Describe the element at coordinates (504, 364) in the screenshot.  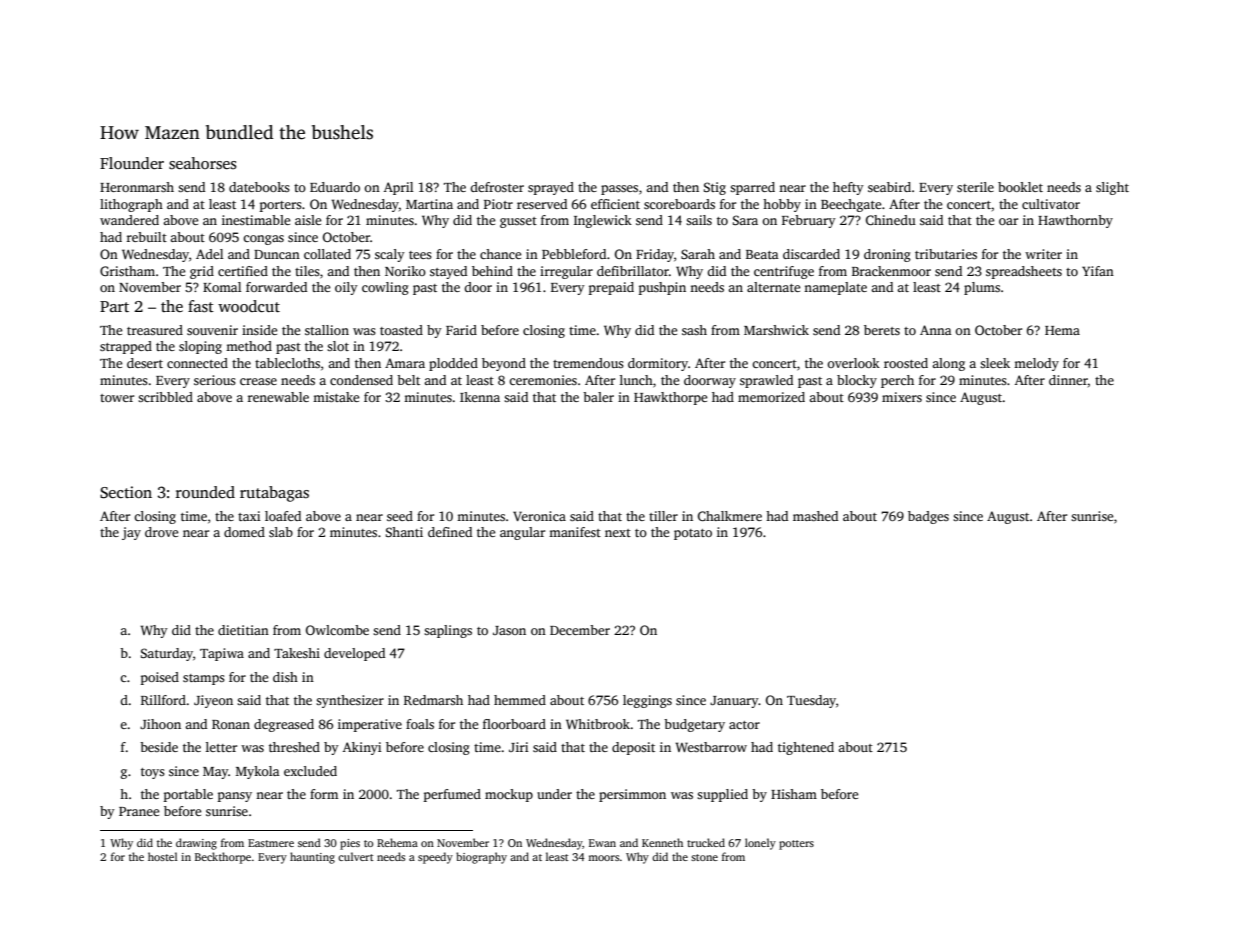
I see `beyond` at that location.
